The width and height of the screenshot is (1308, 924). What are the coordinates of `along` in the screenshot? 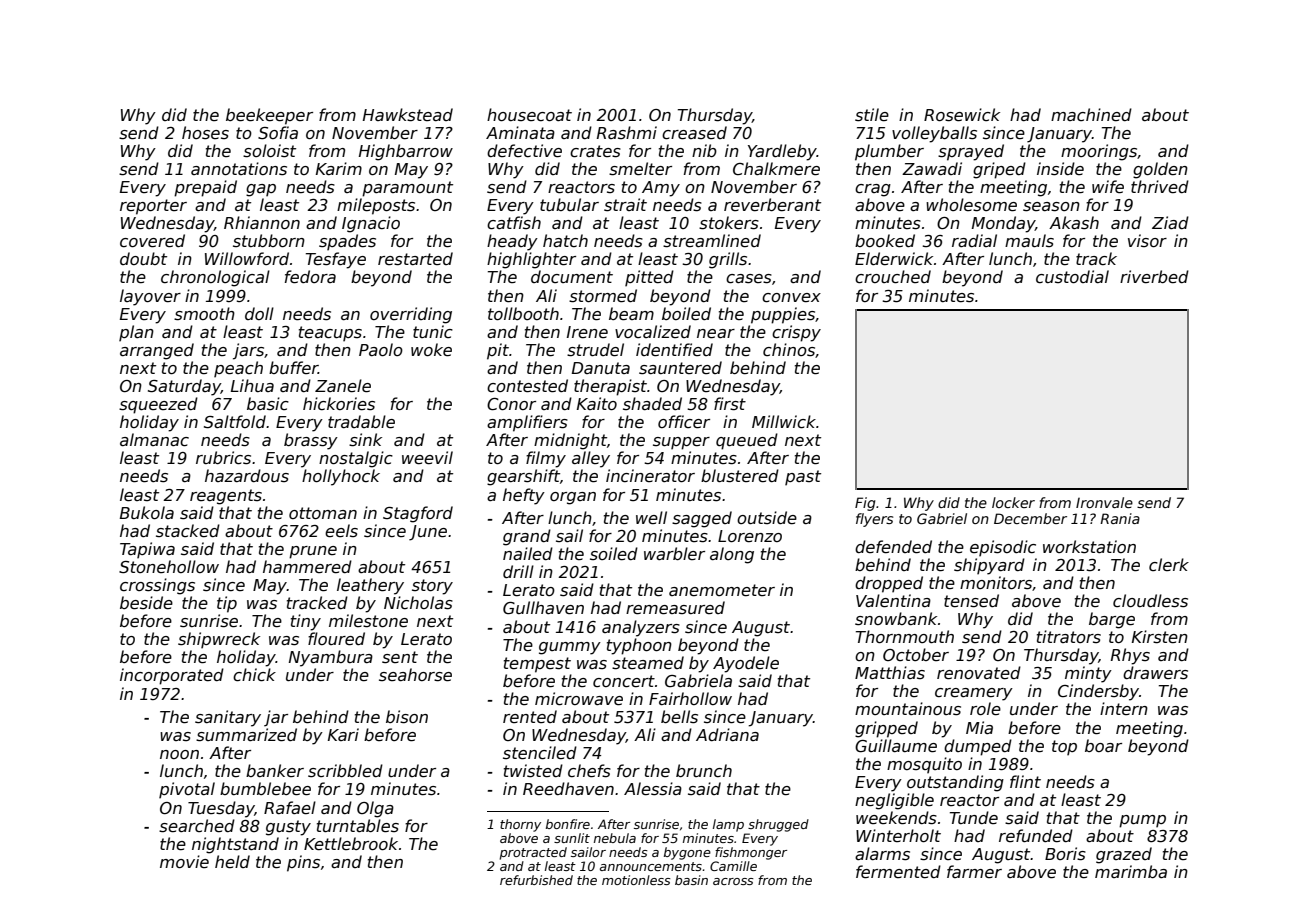 It's located at (732, 555).
